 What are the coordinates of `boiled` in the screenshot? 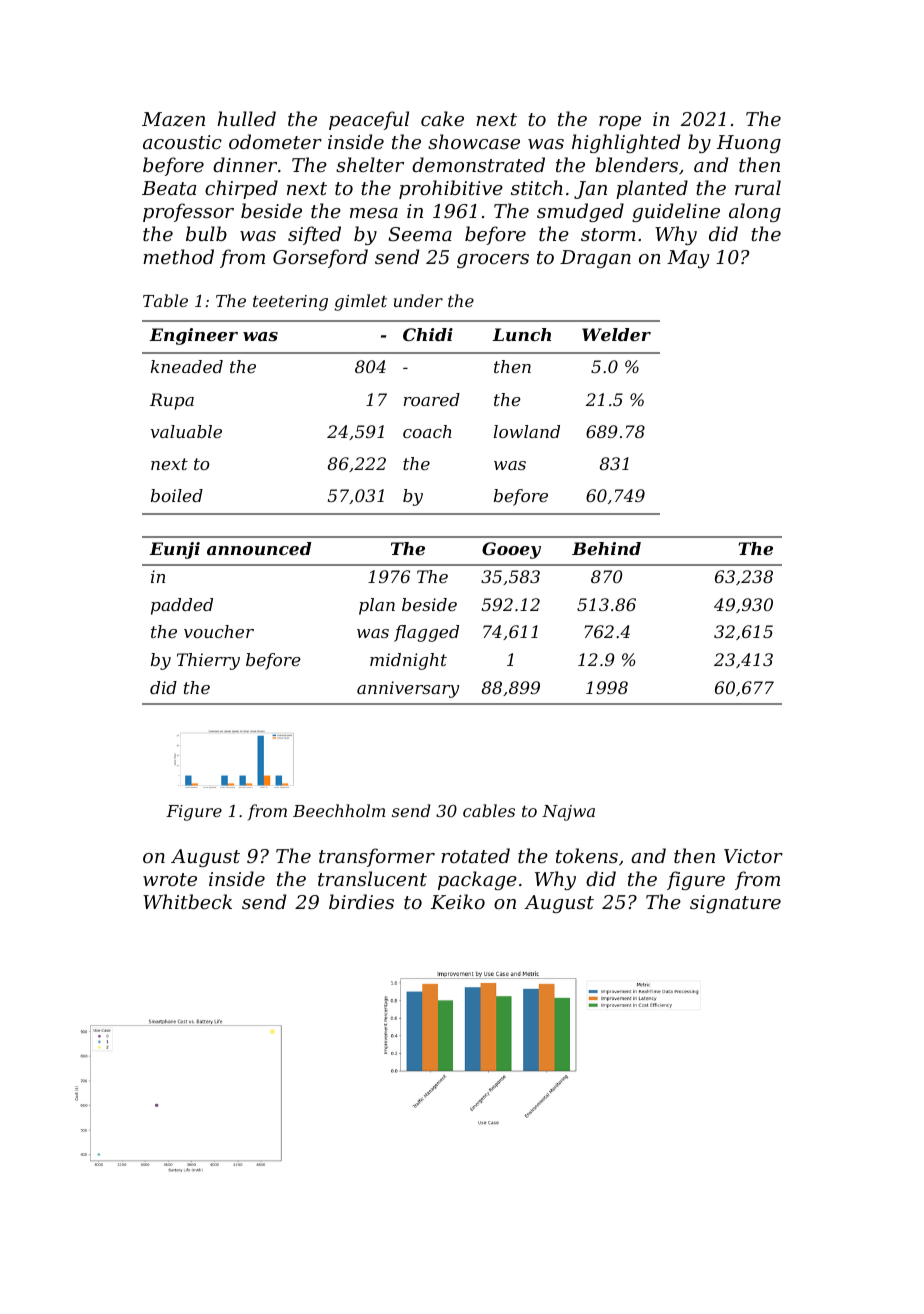 It's located at (177, 495).
